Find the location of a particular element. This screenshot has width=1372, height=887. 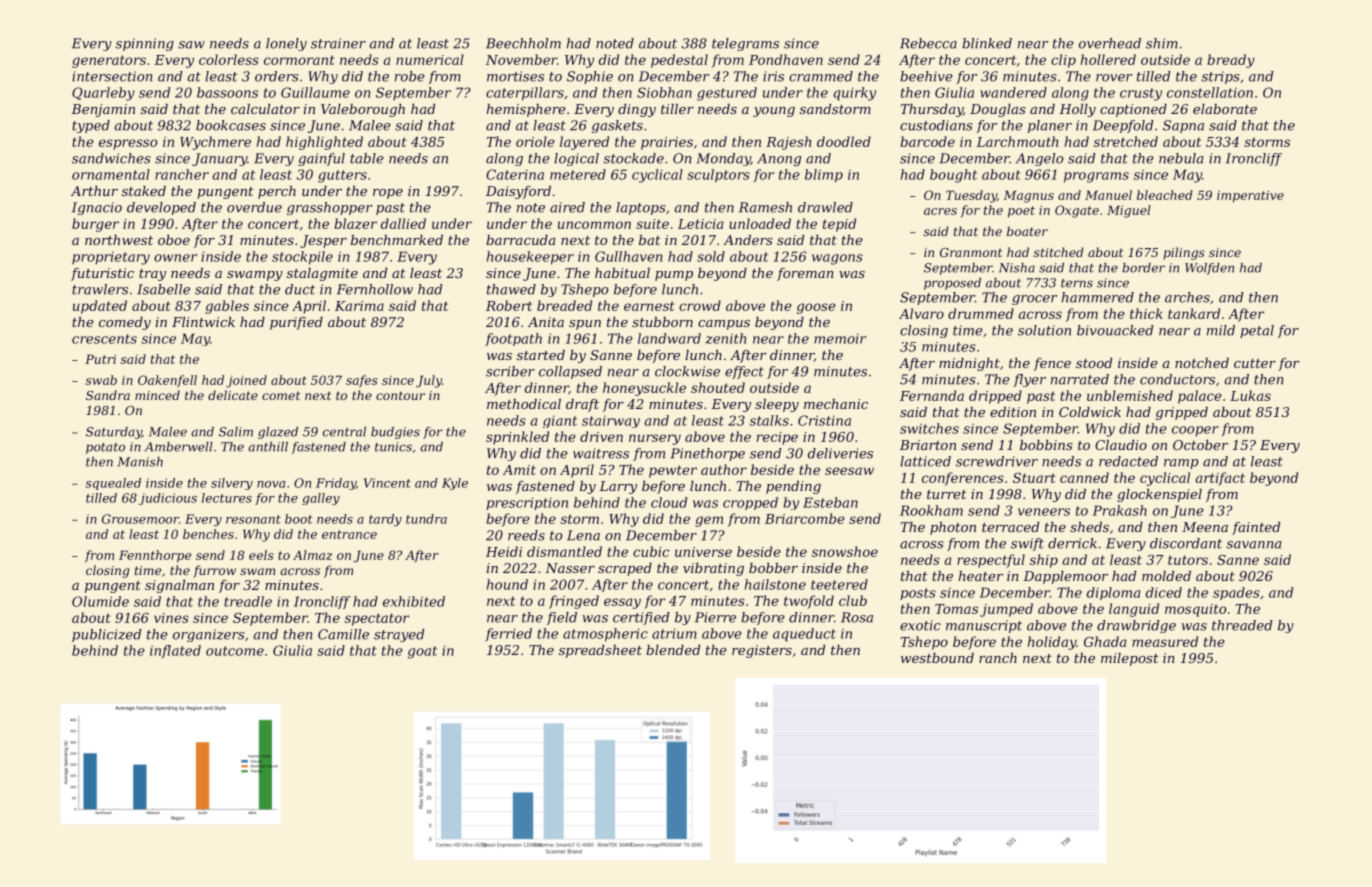

grasshopper is located at coordinates (329, 208).
